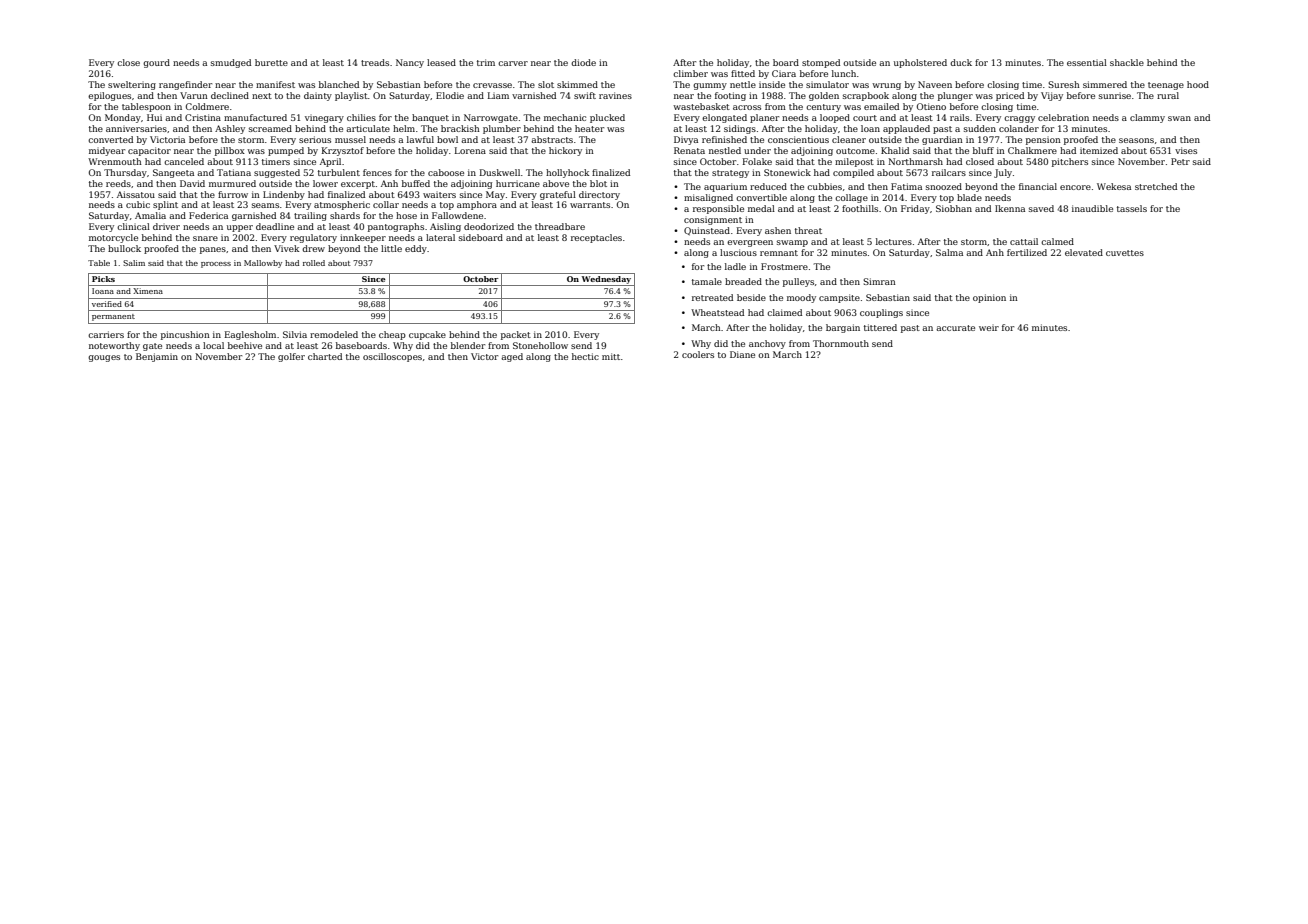 This screenshot has width=1308, height=924. Describe the element at coordinates (841, 343) in the screenshot. I see `Thornmouth` at that location.
